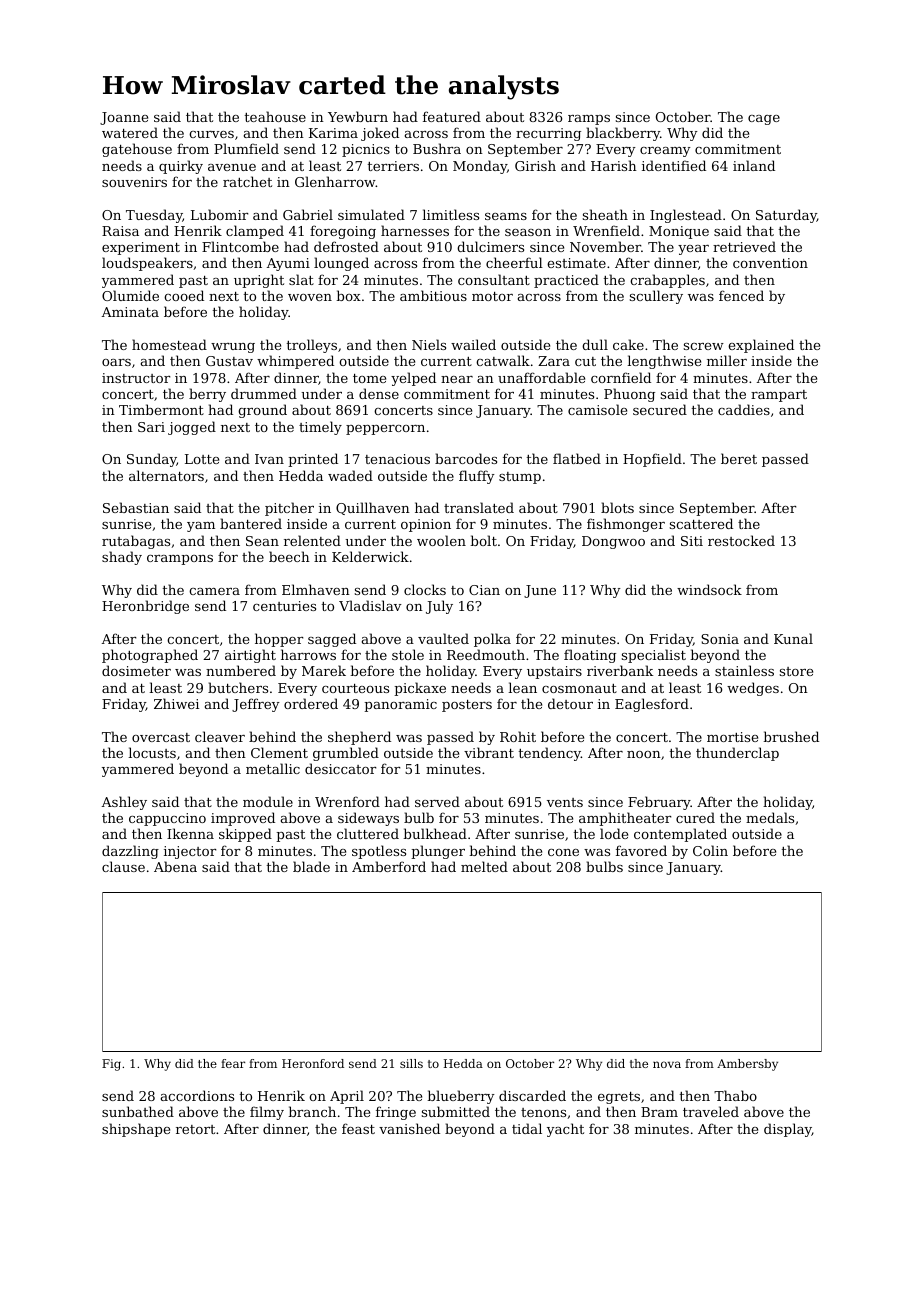  What do you see at coordinates (667, 1064) in the page?
I see `nova` at bounding box center [667, 1064].
